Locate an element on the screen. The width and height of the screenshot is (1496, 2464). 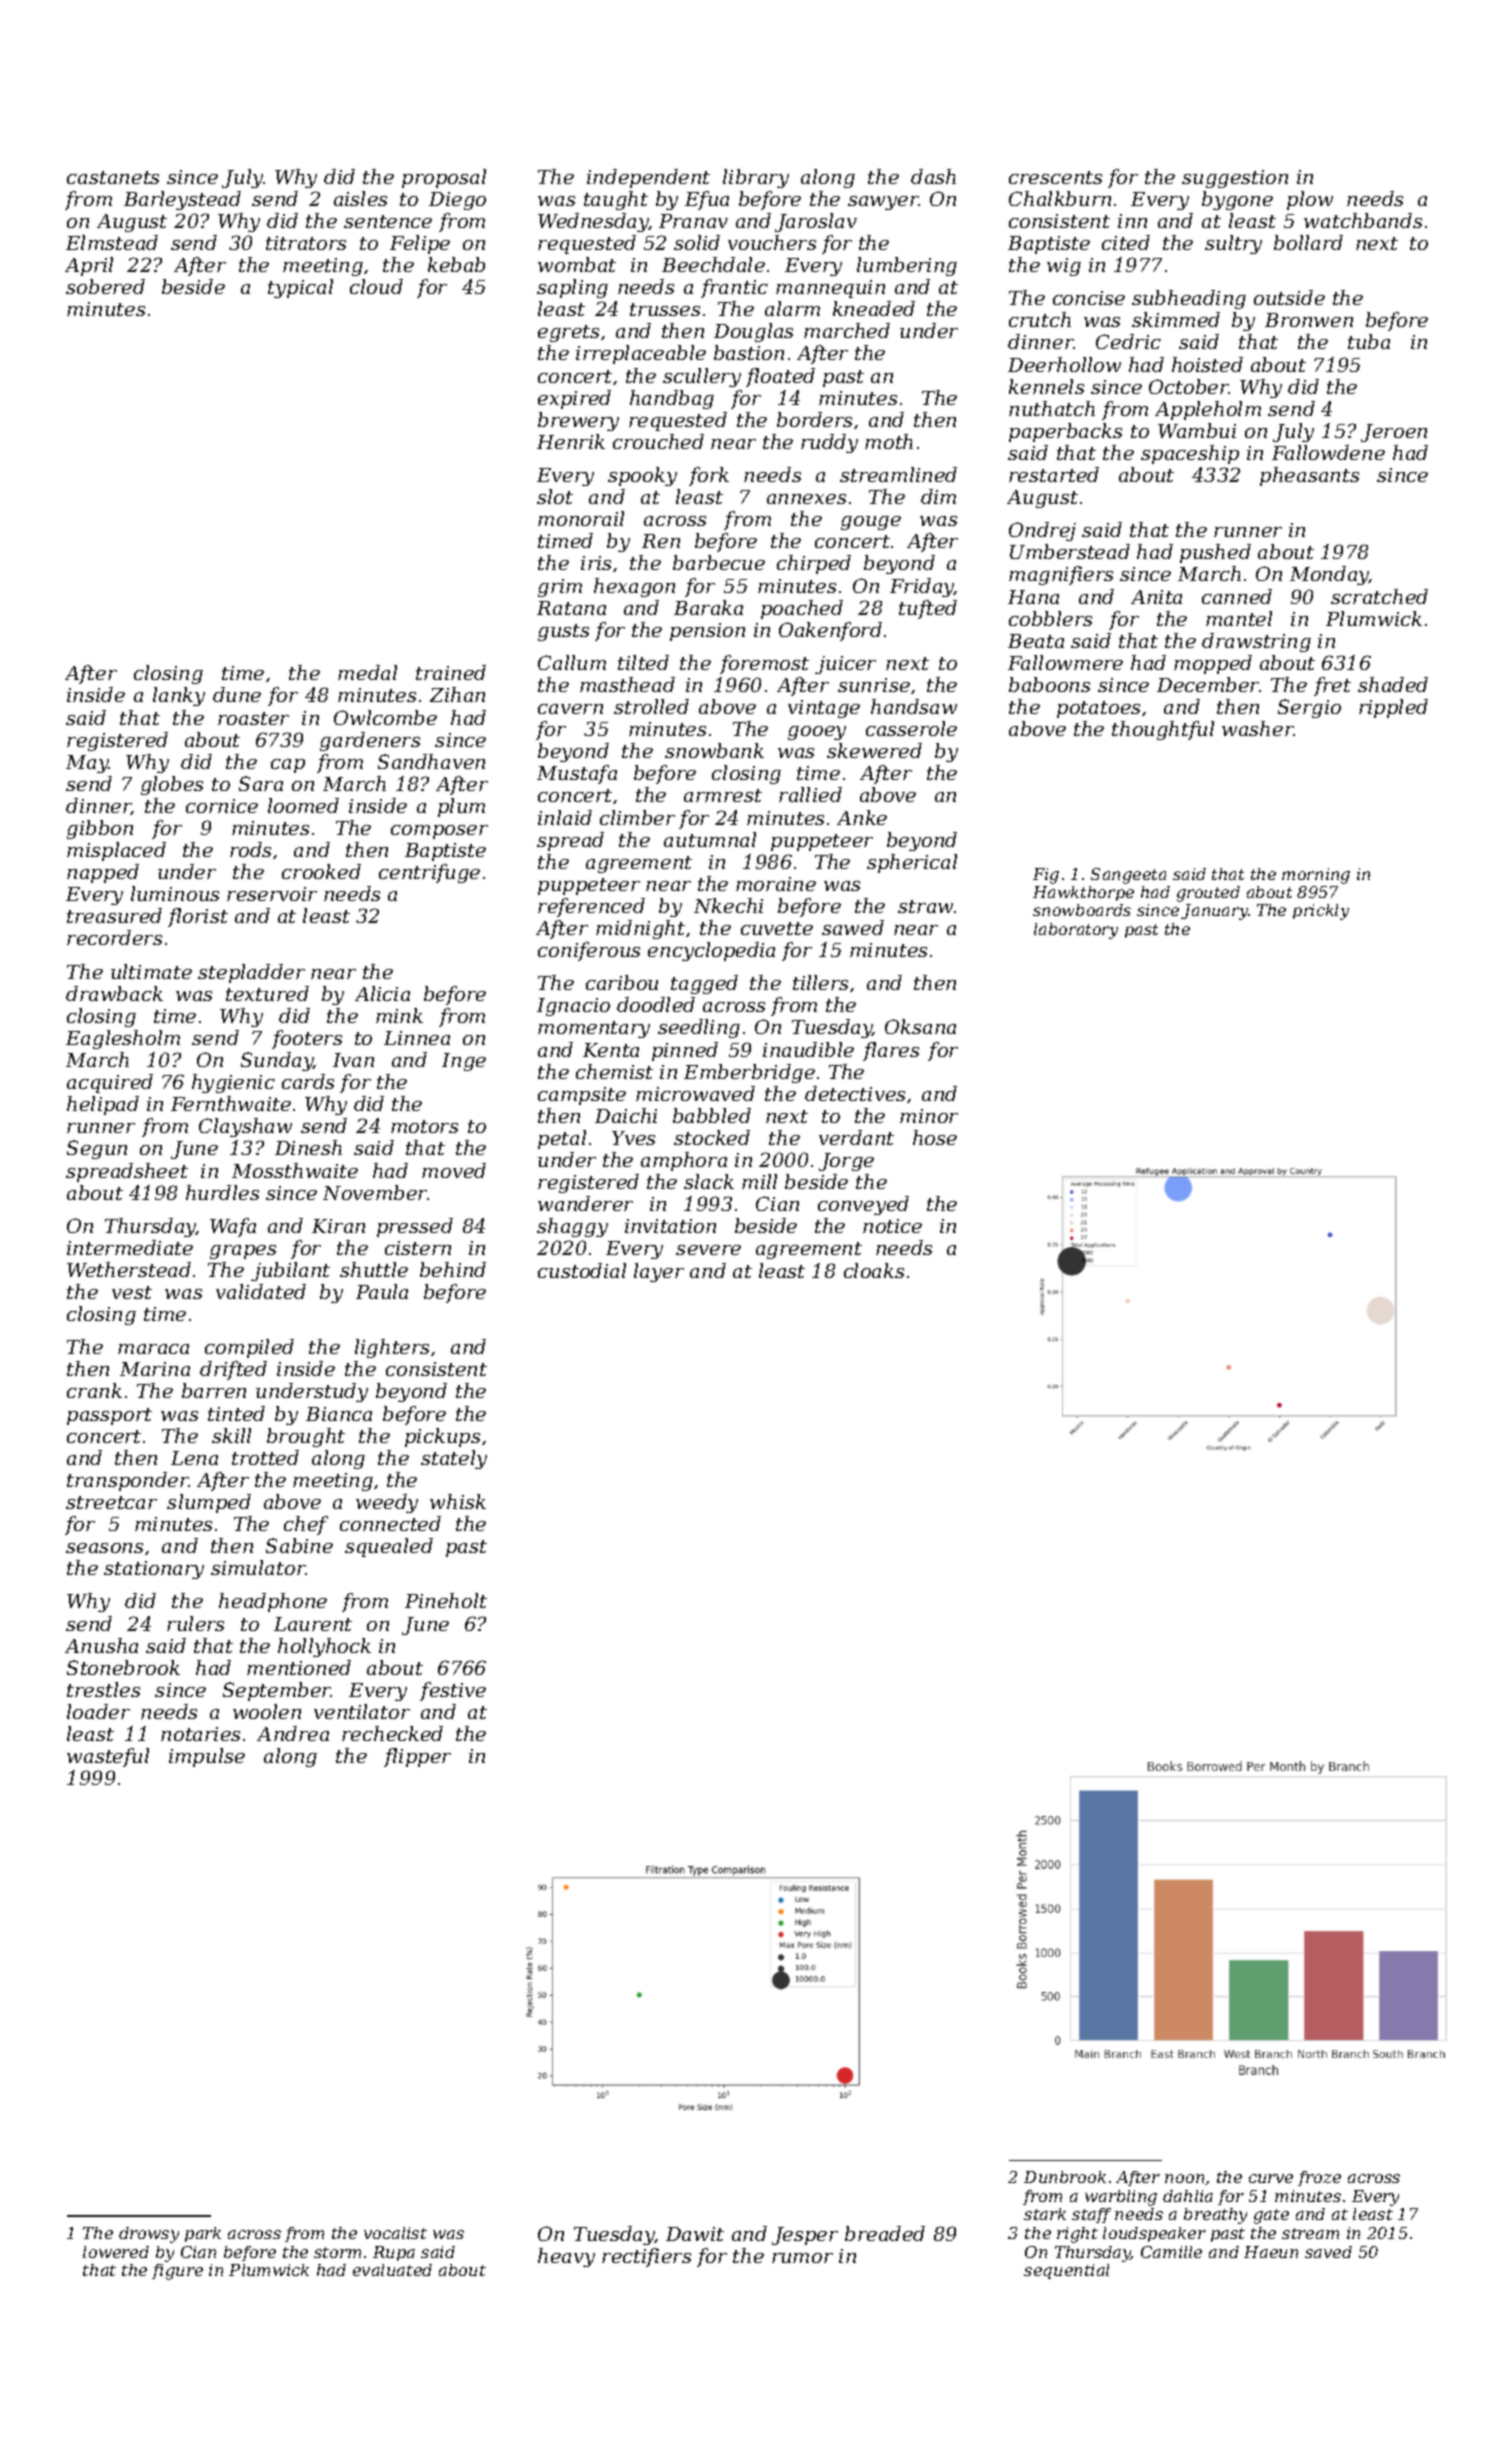
detectives is located at coordinates (855, 1093).
